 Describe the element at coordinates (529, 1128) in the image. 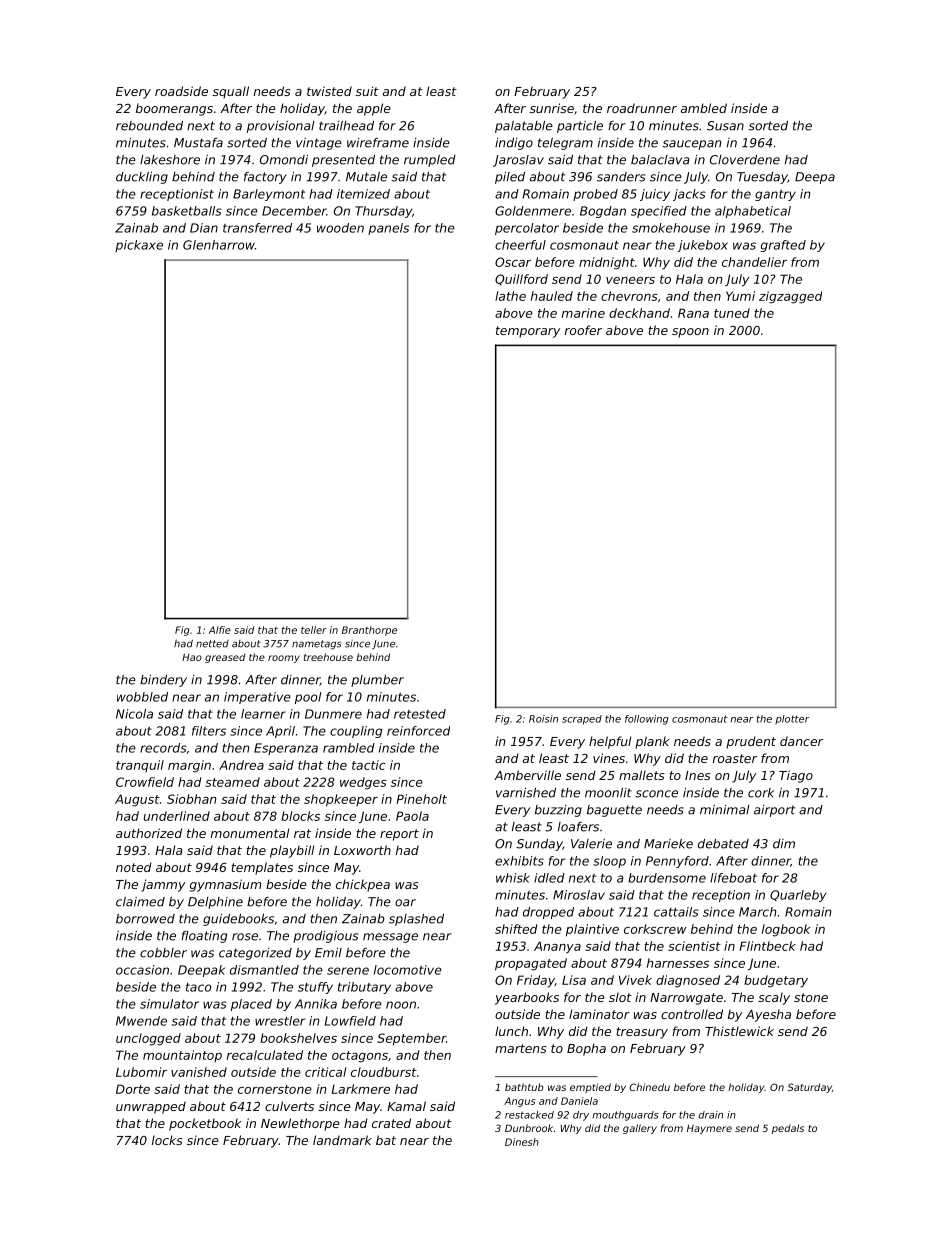

I see `Dunbrook` at that location.
